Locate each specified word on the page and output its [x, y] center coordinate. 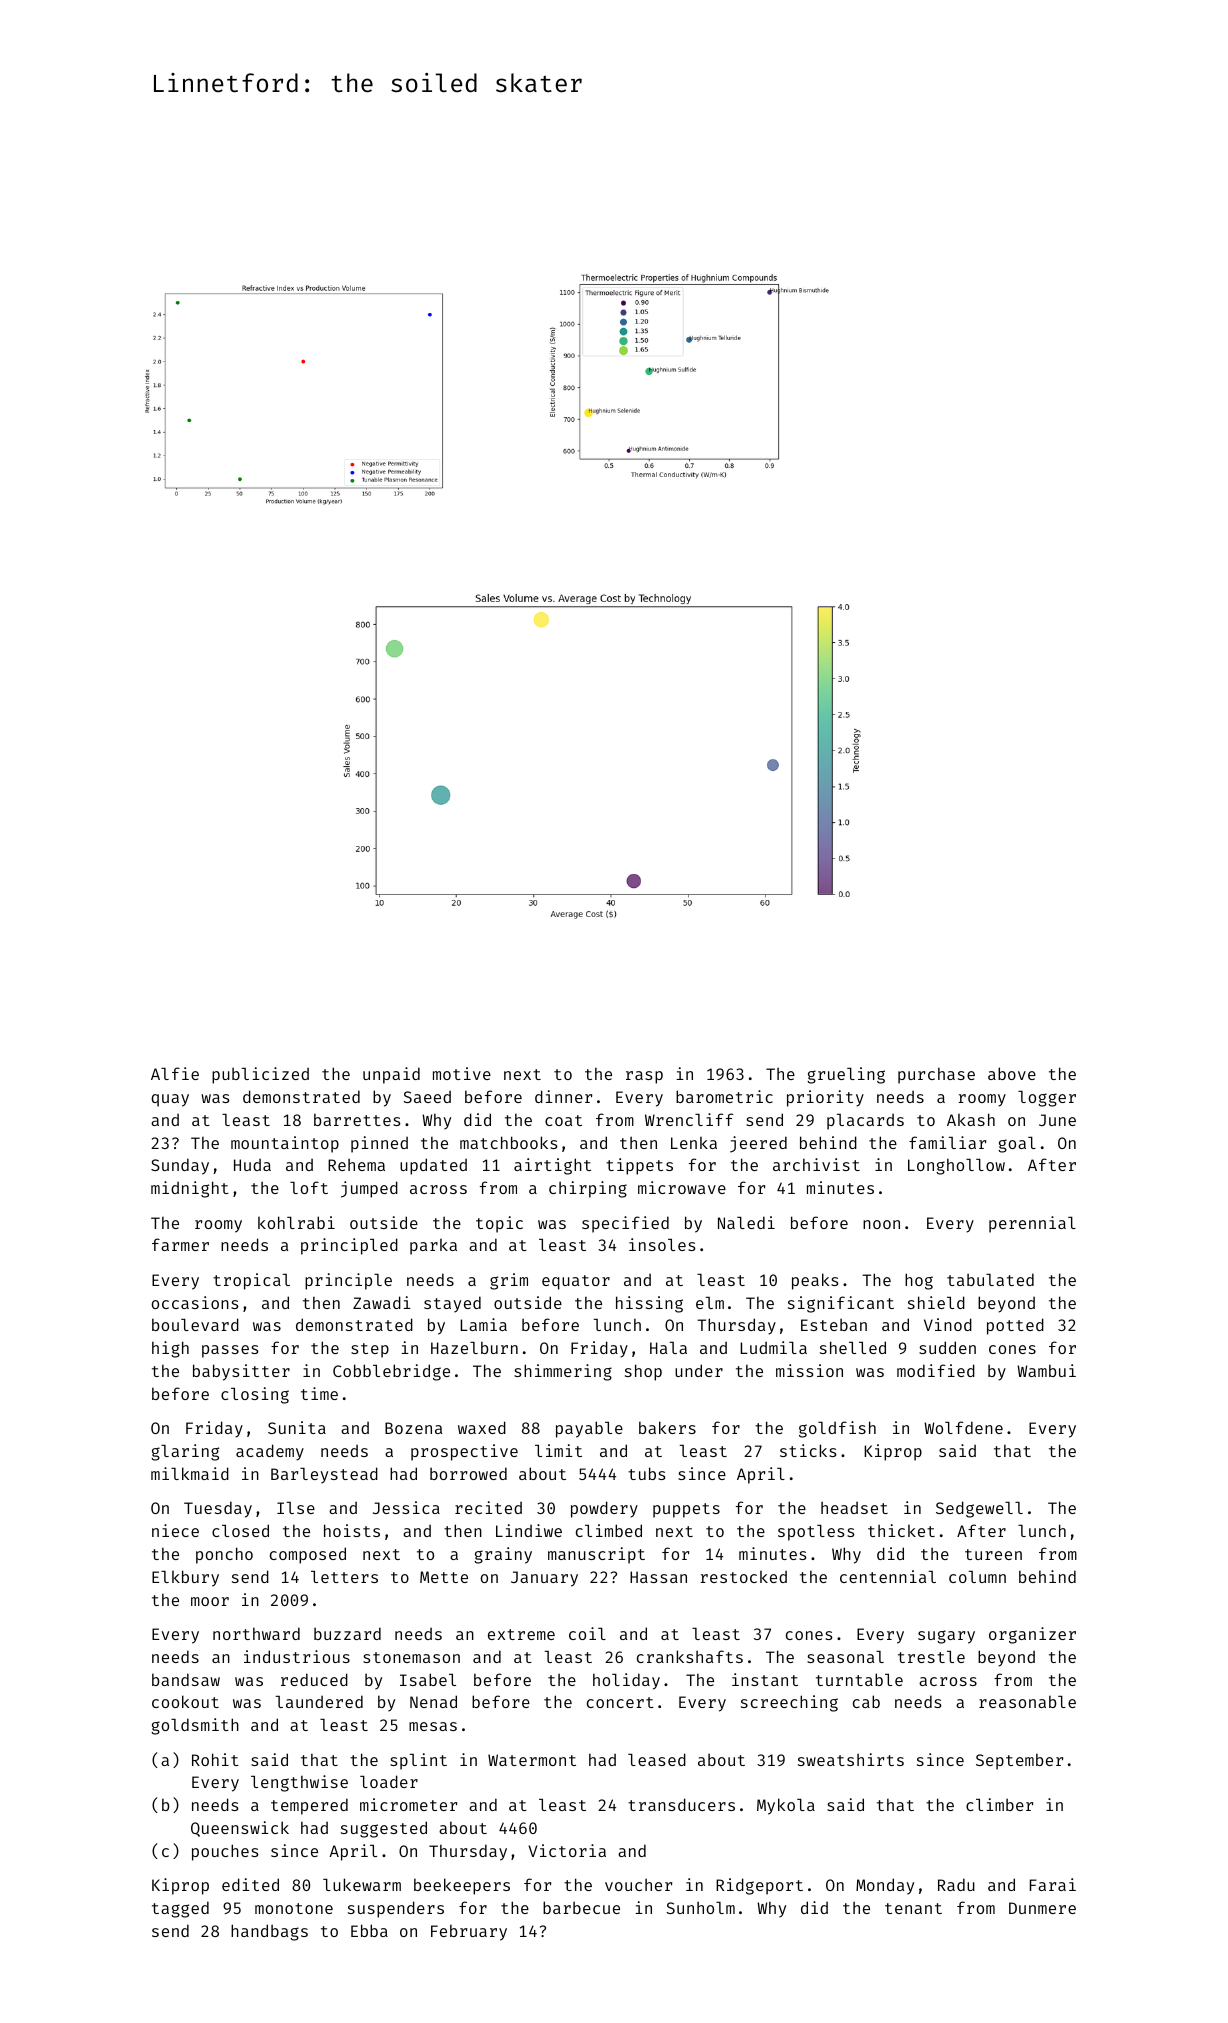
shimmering [563, 1372]
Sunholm [700, 1907]
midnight [190, 1189]
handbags [269, 1932]
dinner [563, 1096]
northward [256, 1633]
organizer [1032, 1635]
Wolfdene [963, 1427]
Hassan [658, 1577]
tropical [251, 1281]
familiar [947, 1142]
